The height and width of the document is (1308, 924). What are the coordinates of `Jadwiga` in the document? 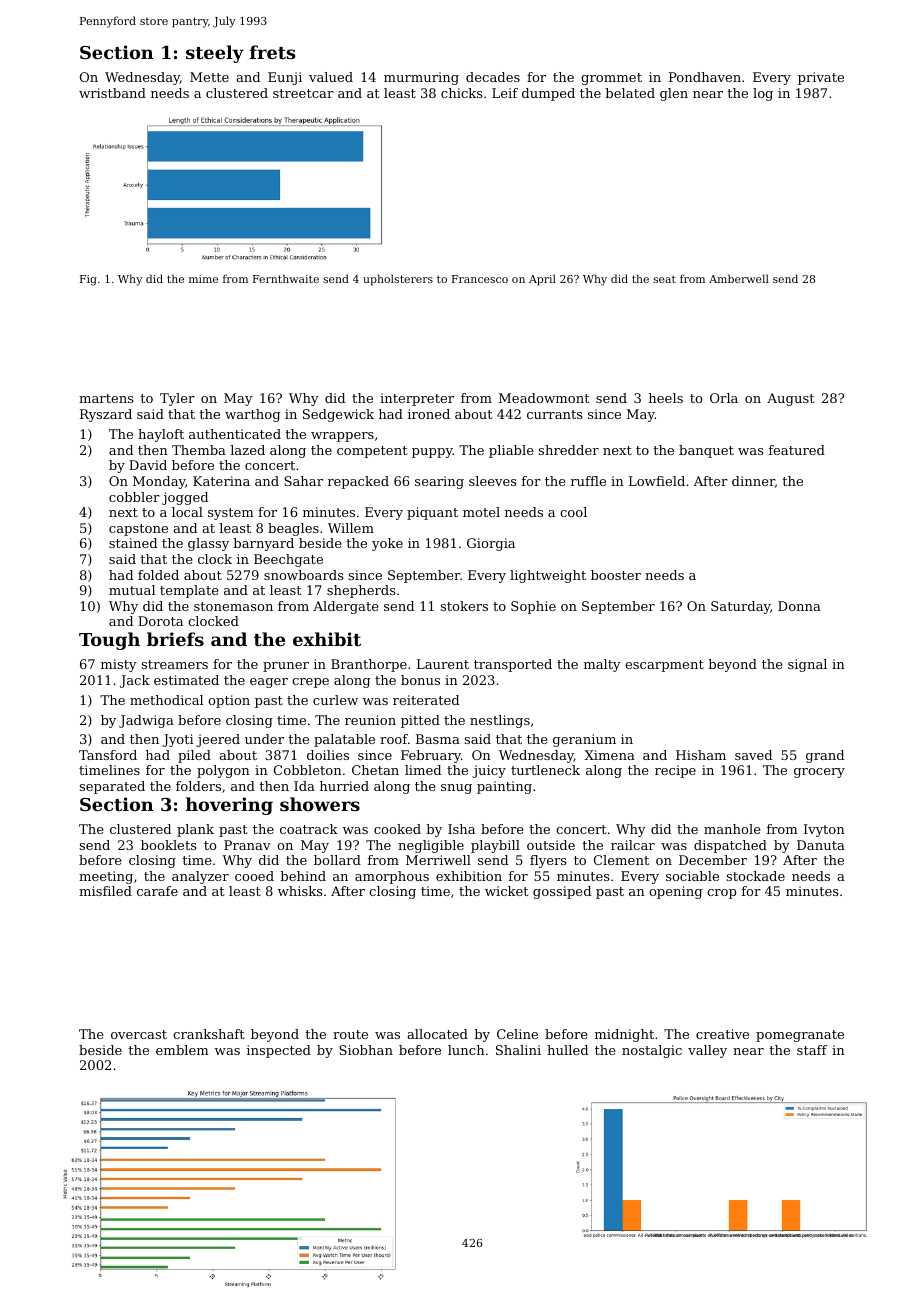 It's located at (146, 721).
